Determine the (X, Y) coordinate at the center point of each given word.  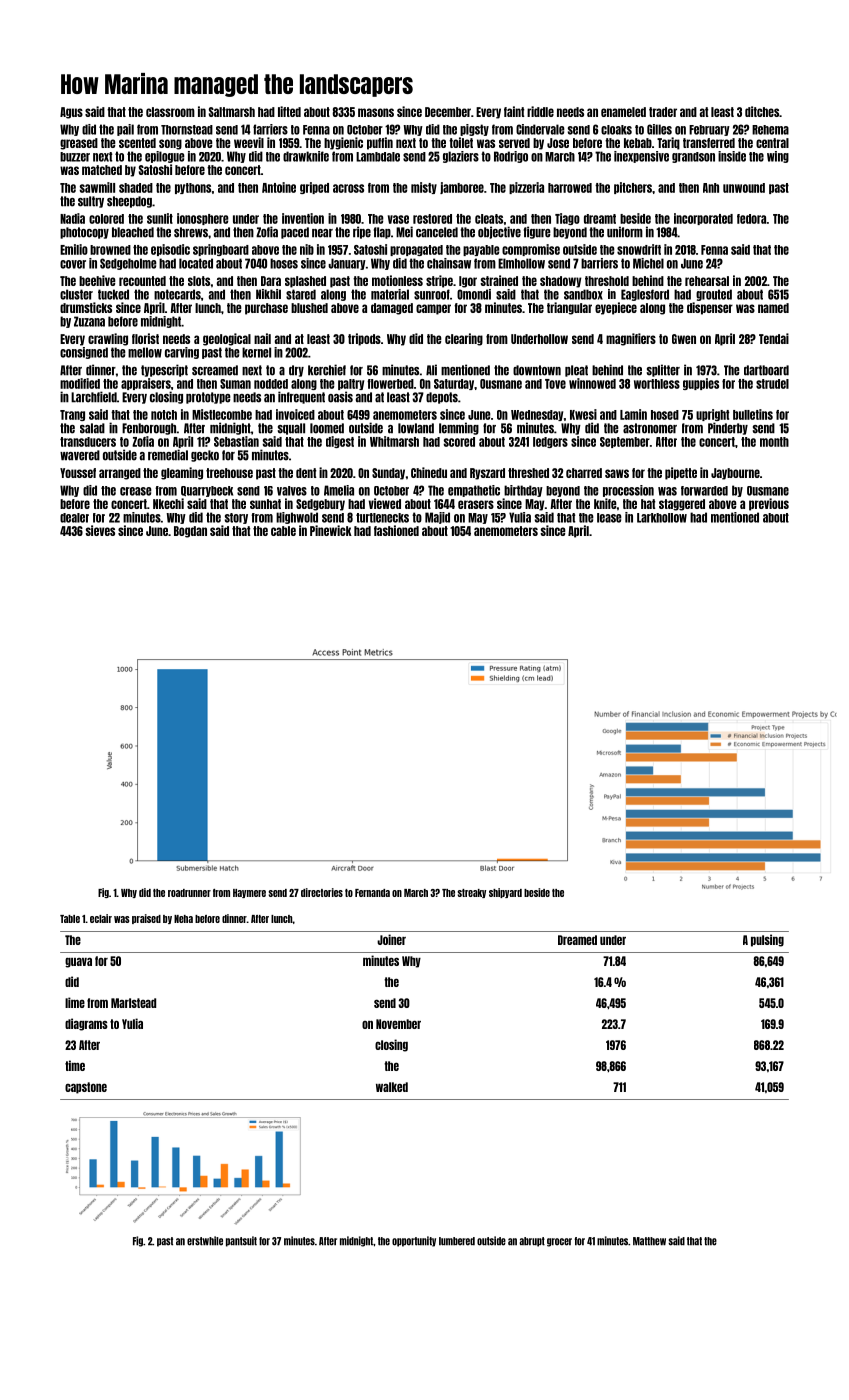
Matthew (649, 1241)
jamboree (462, 188)
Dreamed (577, 940)
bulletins (753, 414)
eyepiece (616, 308)
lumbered (457, 1241)
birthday (523, 491)
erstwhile (205, 1241)
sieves (100, 530)
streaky (471, 893)
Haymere (249, 893)
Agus (71, 113)
